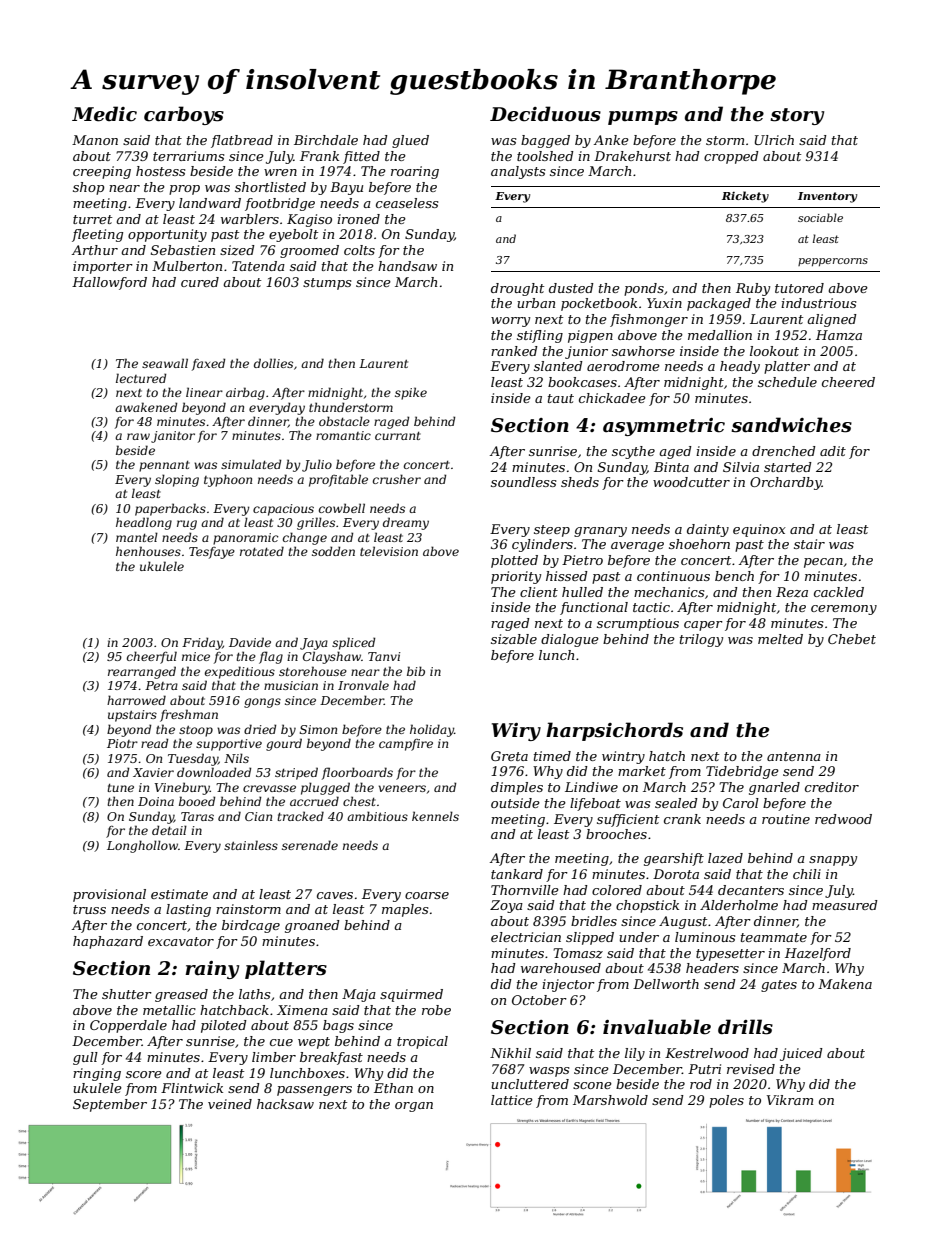  I want to click on ceremony, so click(844, 610).
